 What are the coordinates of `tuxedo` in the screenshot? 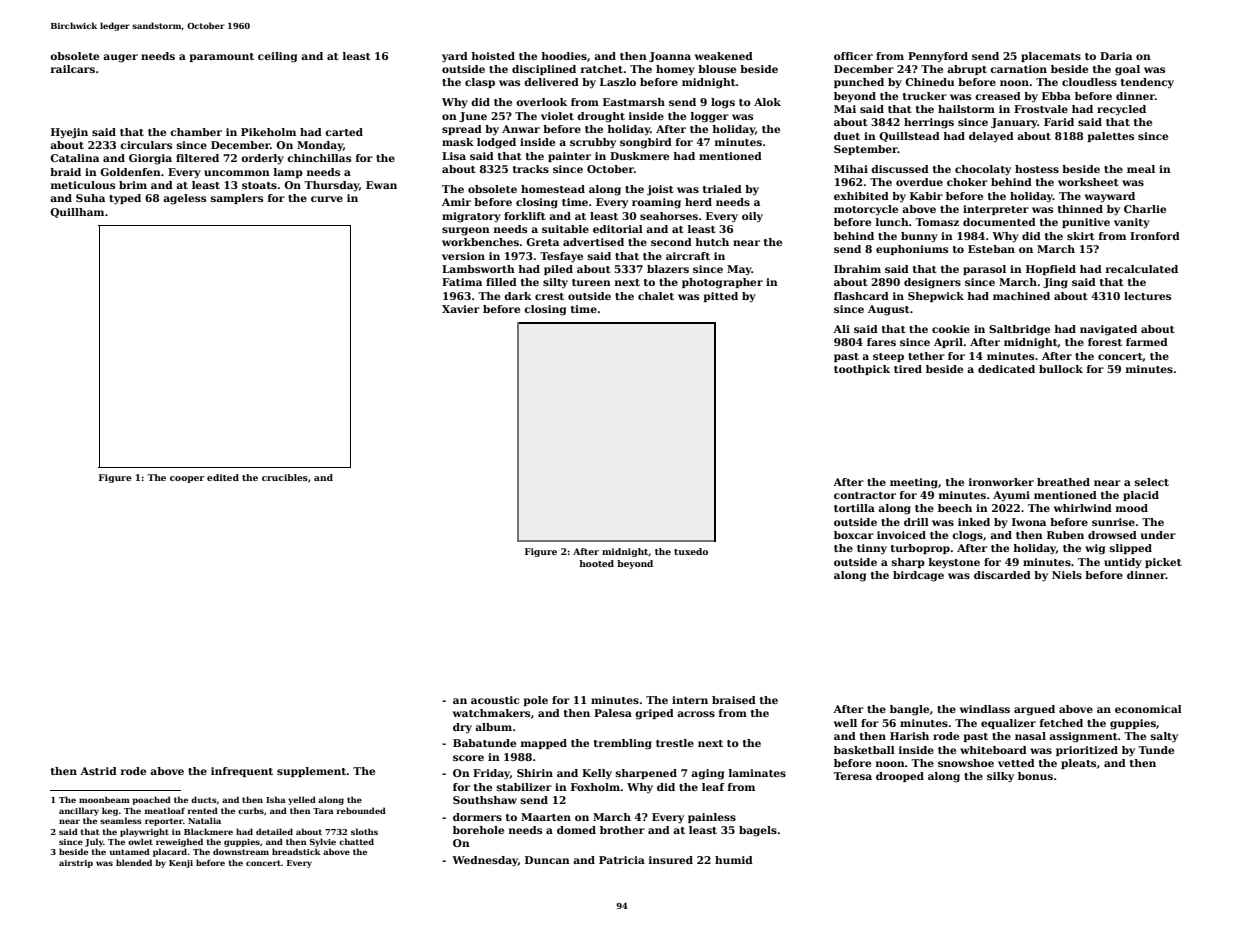 It's located at (691, 551).
